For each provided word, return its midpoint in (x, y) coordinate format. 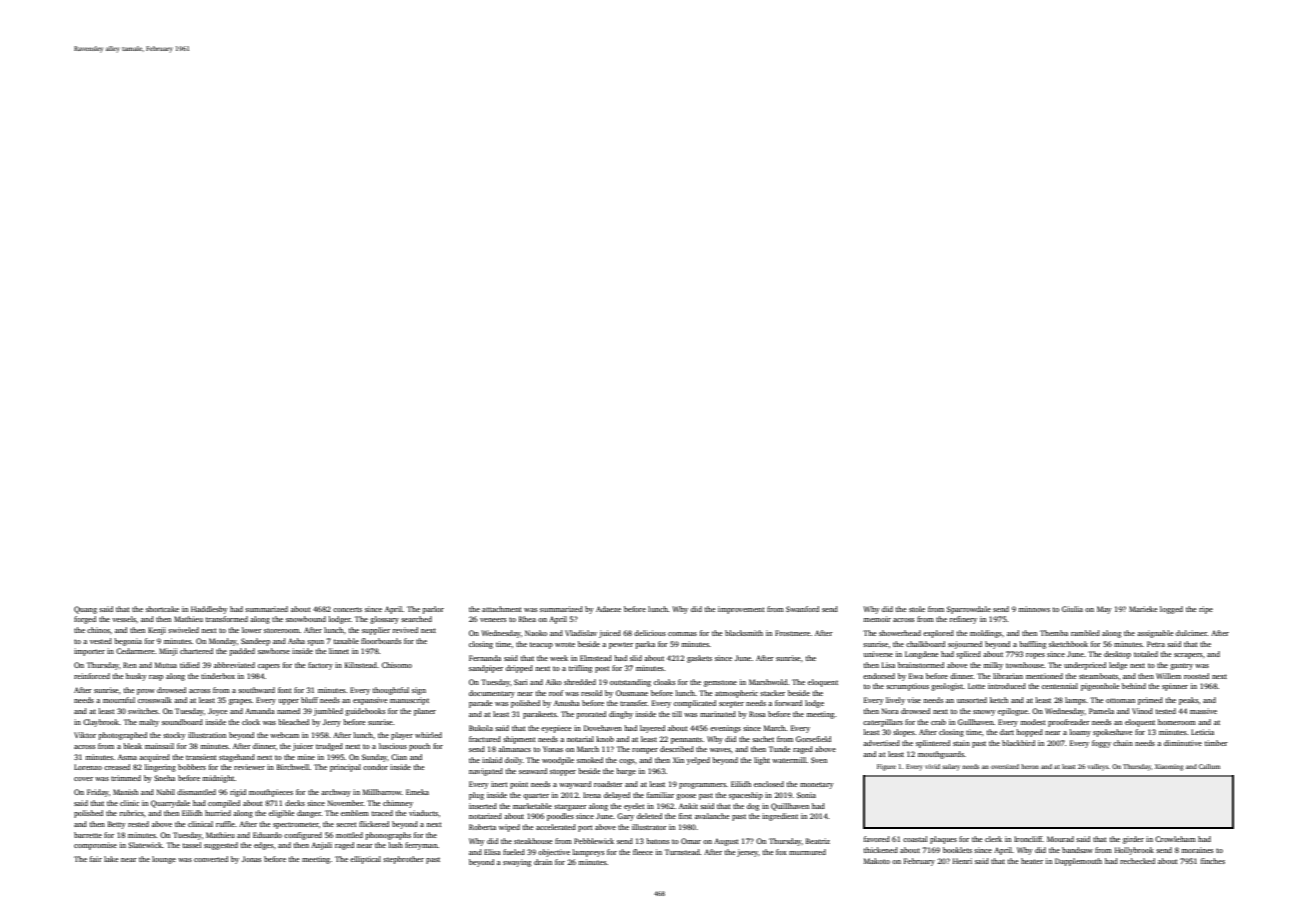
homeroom (1177, 722)
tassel (192, 845)
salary (951, 767)
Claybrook (101, 723)
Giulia (1072, 609)
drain (543, 862)
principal (345, 768)
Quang (85, 610)
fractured (485, 739)
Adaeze (608, 609)
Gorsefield (813, 739)
